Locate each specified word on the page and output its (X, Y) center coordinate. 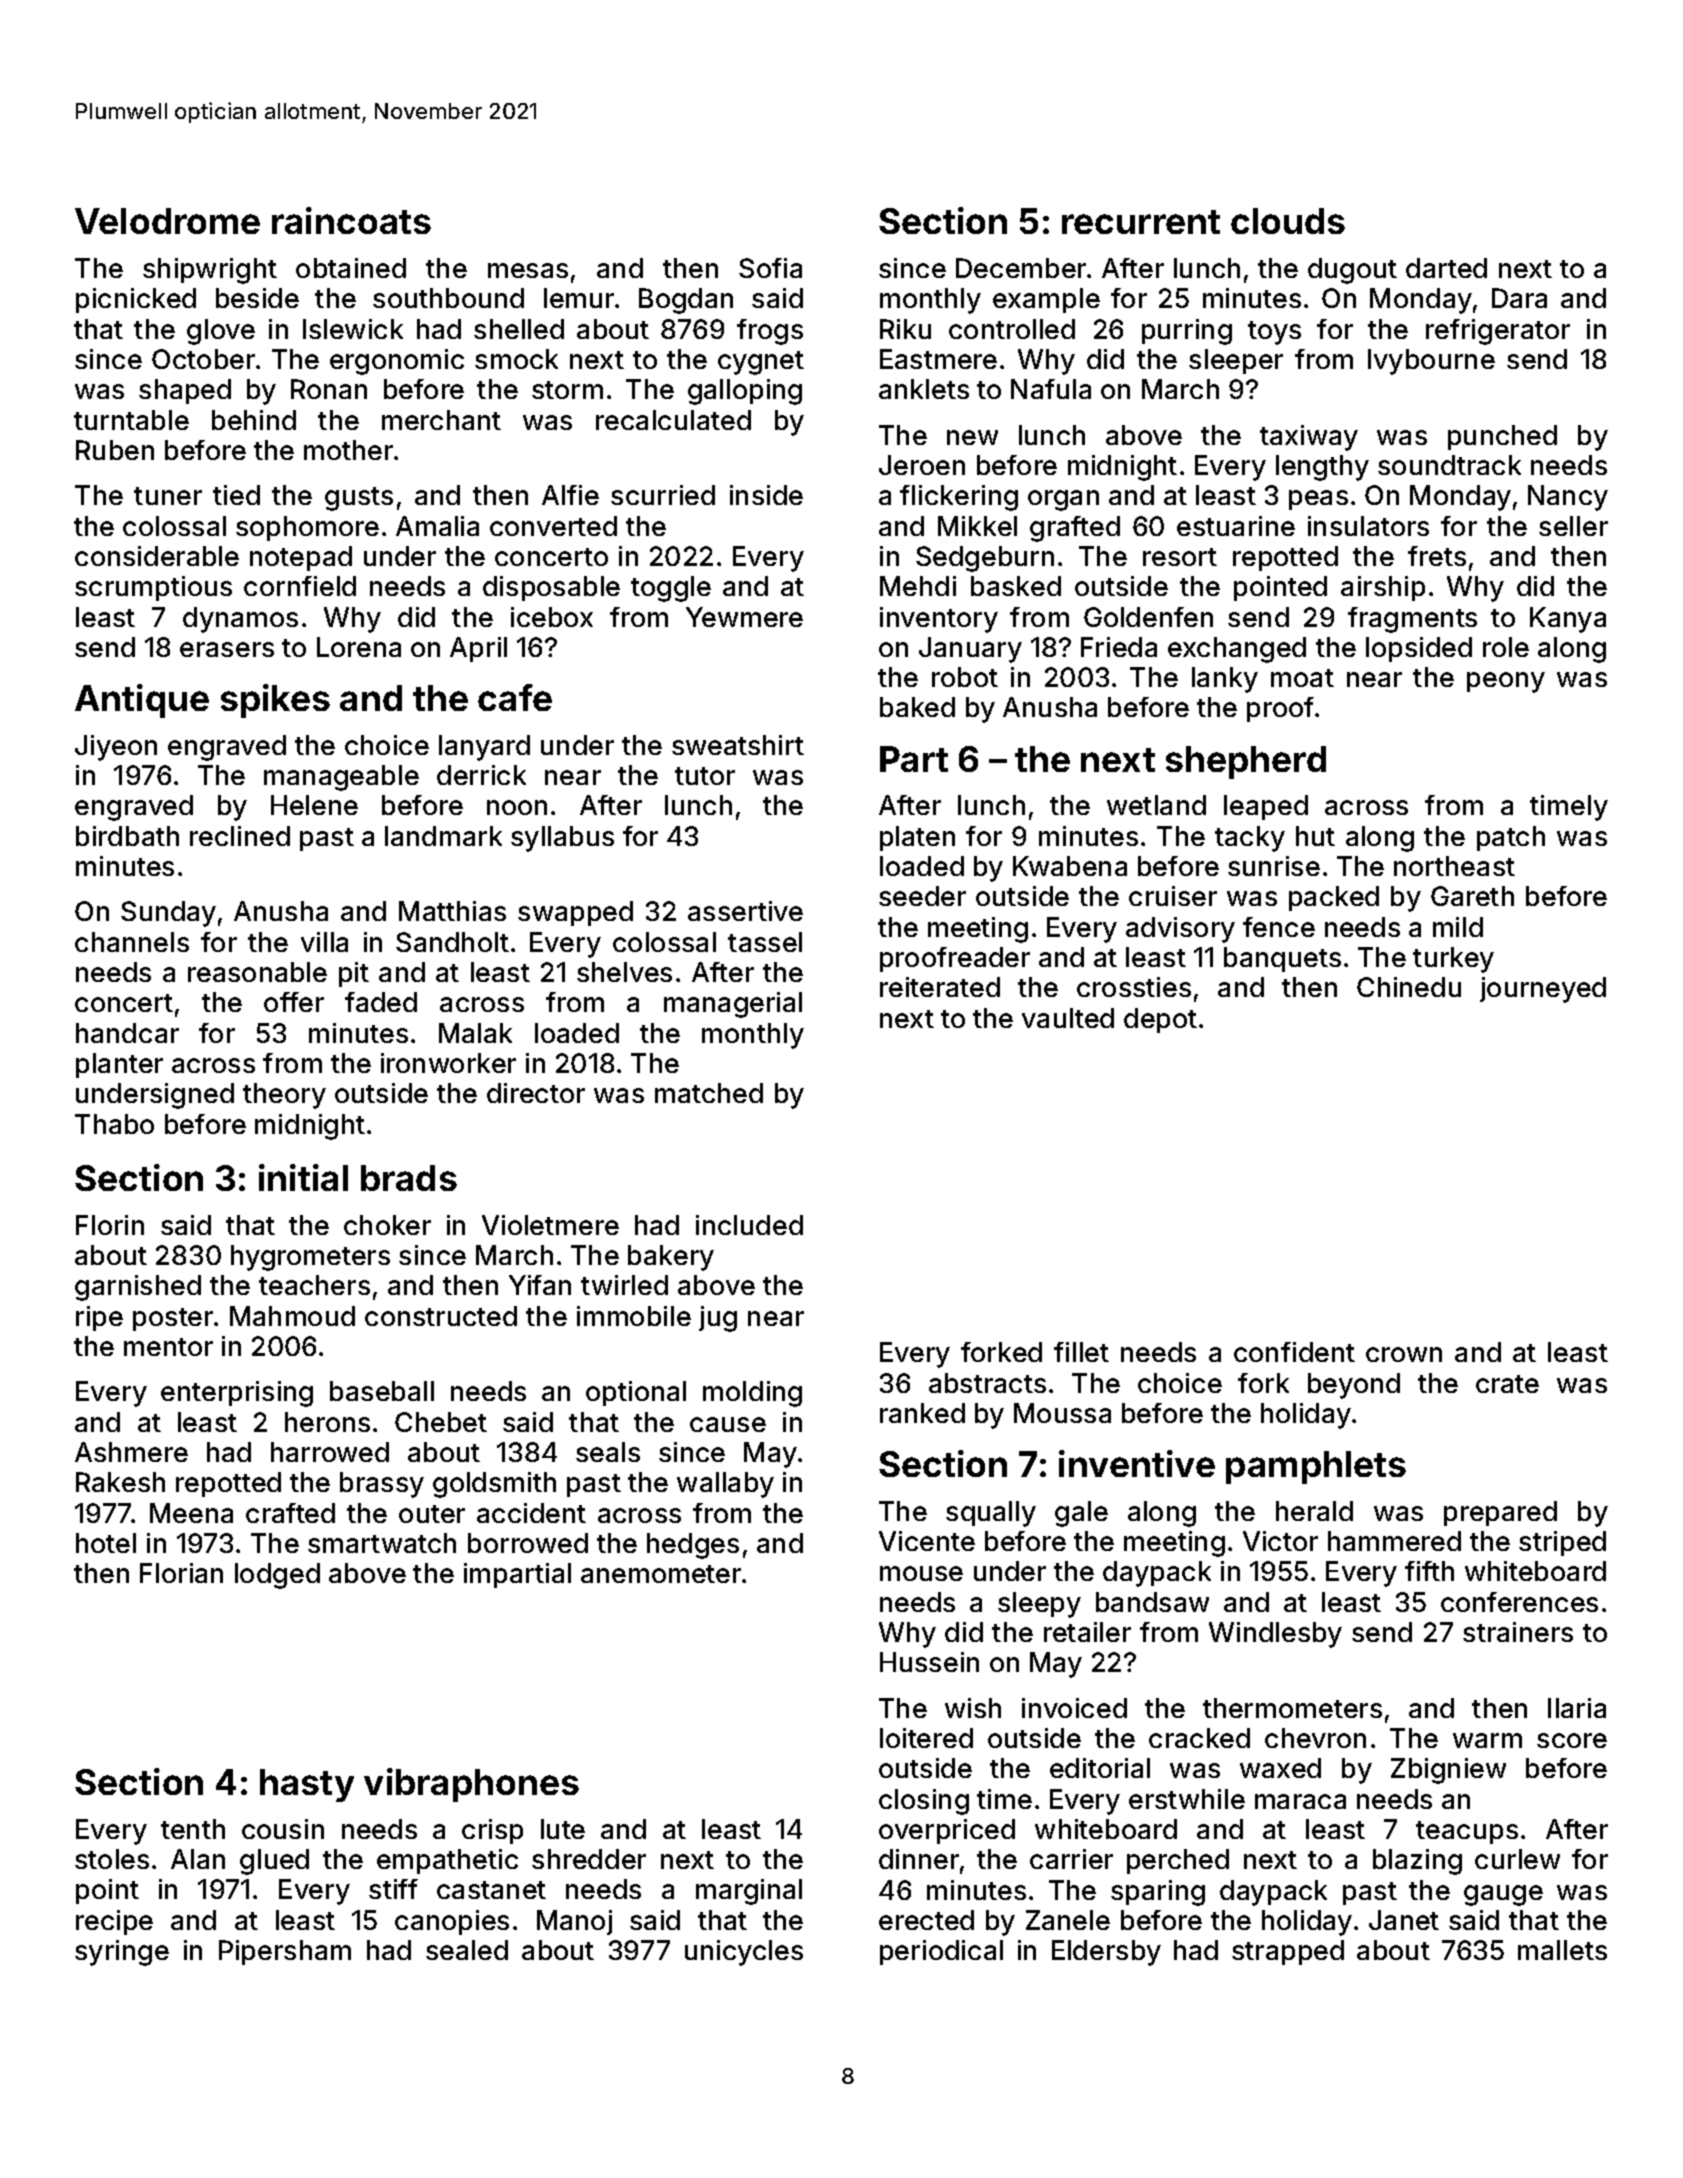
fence (1279, 927)
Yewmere (744, 617)
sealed (467, 1950)
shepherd (1246, 762)
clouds (1288, 221)
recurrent (1141, 222)
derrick (481, 775)
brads (409, 1178)
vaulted (1068, 1018)
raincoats (351, 220)
